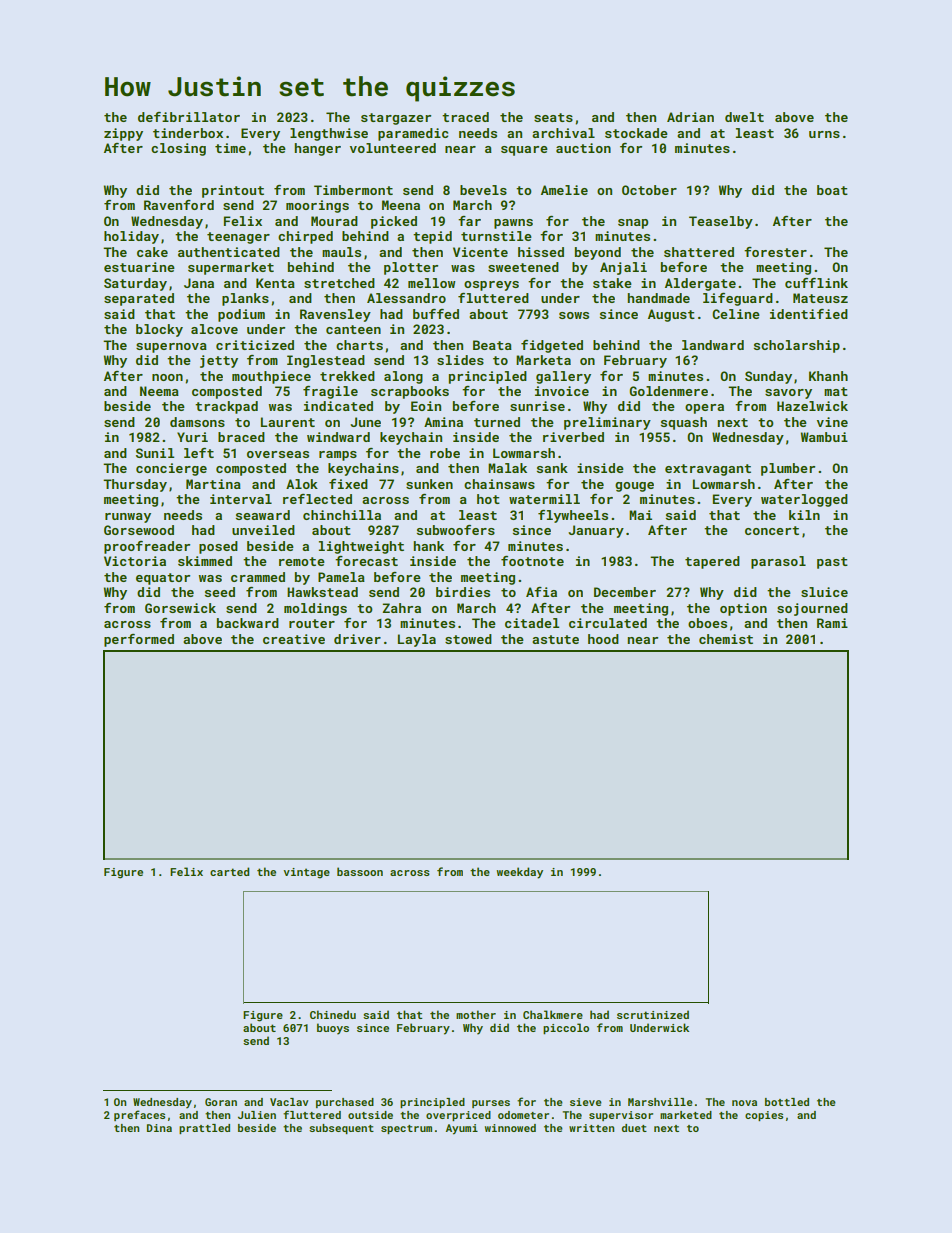 This screenshot has width=952, height=1233. What do you see at coordinates (607, 423) in the screenshot?
I see `preliminary` at bounding box center [607, 423].
